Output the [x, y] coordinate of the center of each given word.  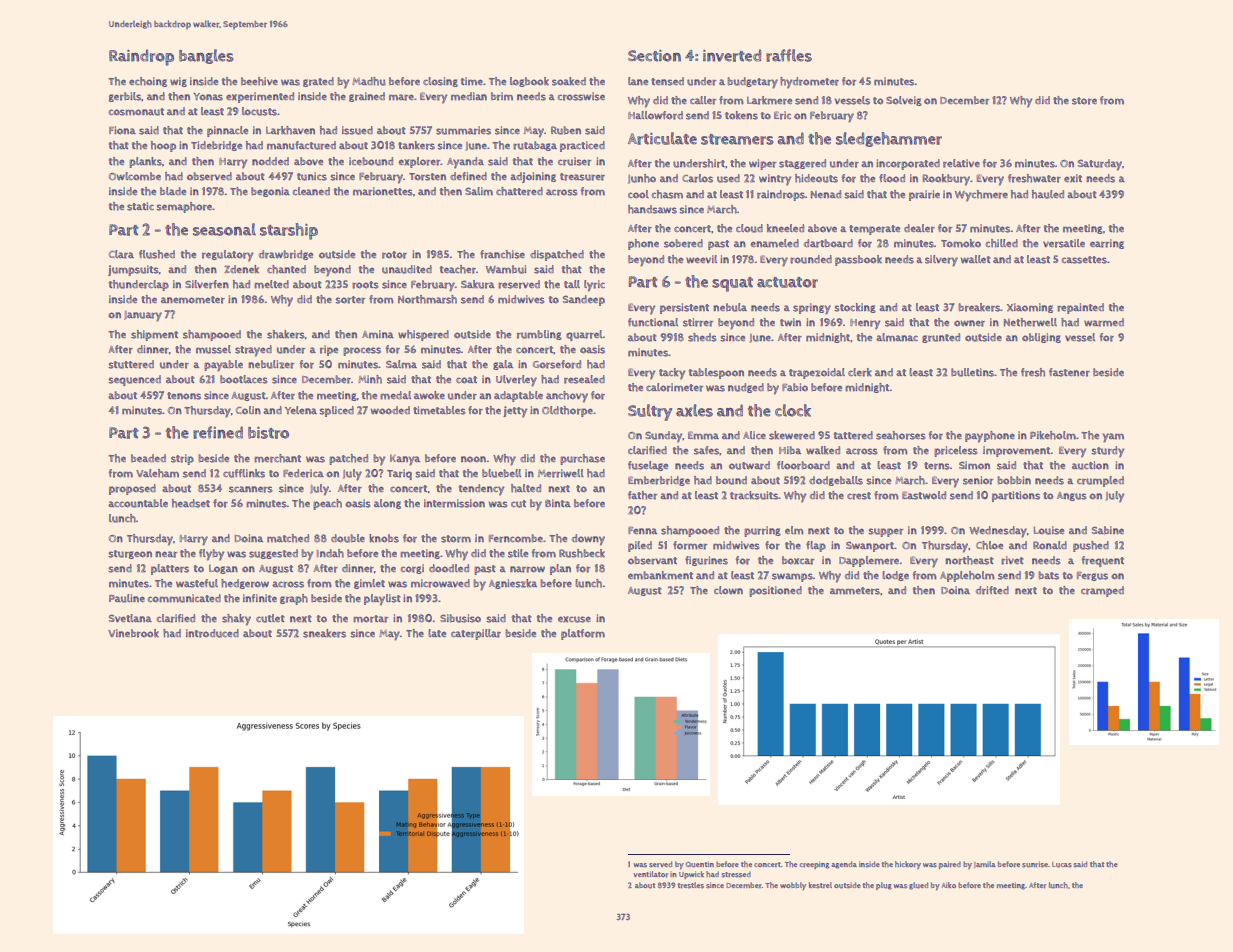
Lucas [1062, 865]
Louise [1049, 530]
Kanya [405, 460]
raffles [789, 55]
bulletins [972, 372]
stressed [736, 874]
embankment [660, 575]
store [1084, 101]
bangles [206, 56]
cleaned [311, 191]
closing [440, 82]
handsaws [652, 209]
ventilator [650, 874]
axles [694, 410]
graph [294, 599]
